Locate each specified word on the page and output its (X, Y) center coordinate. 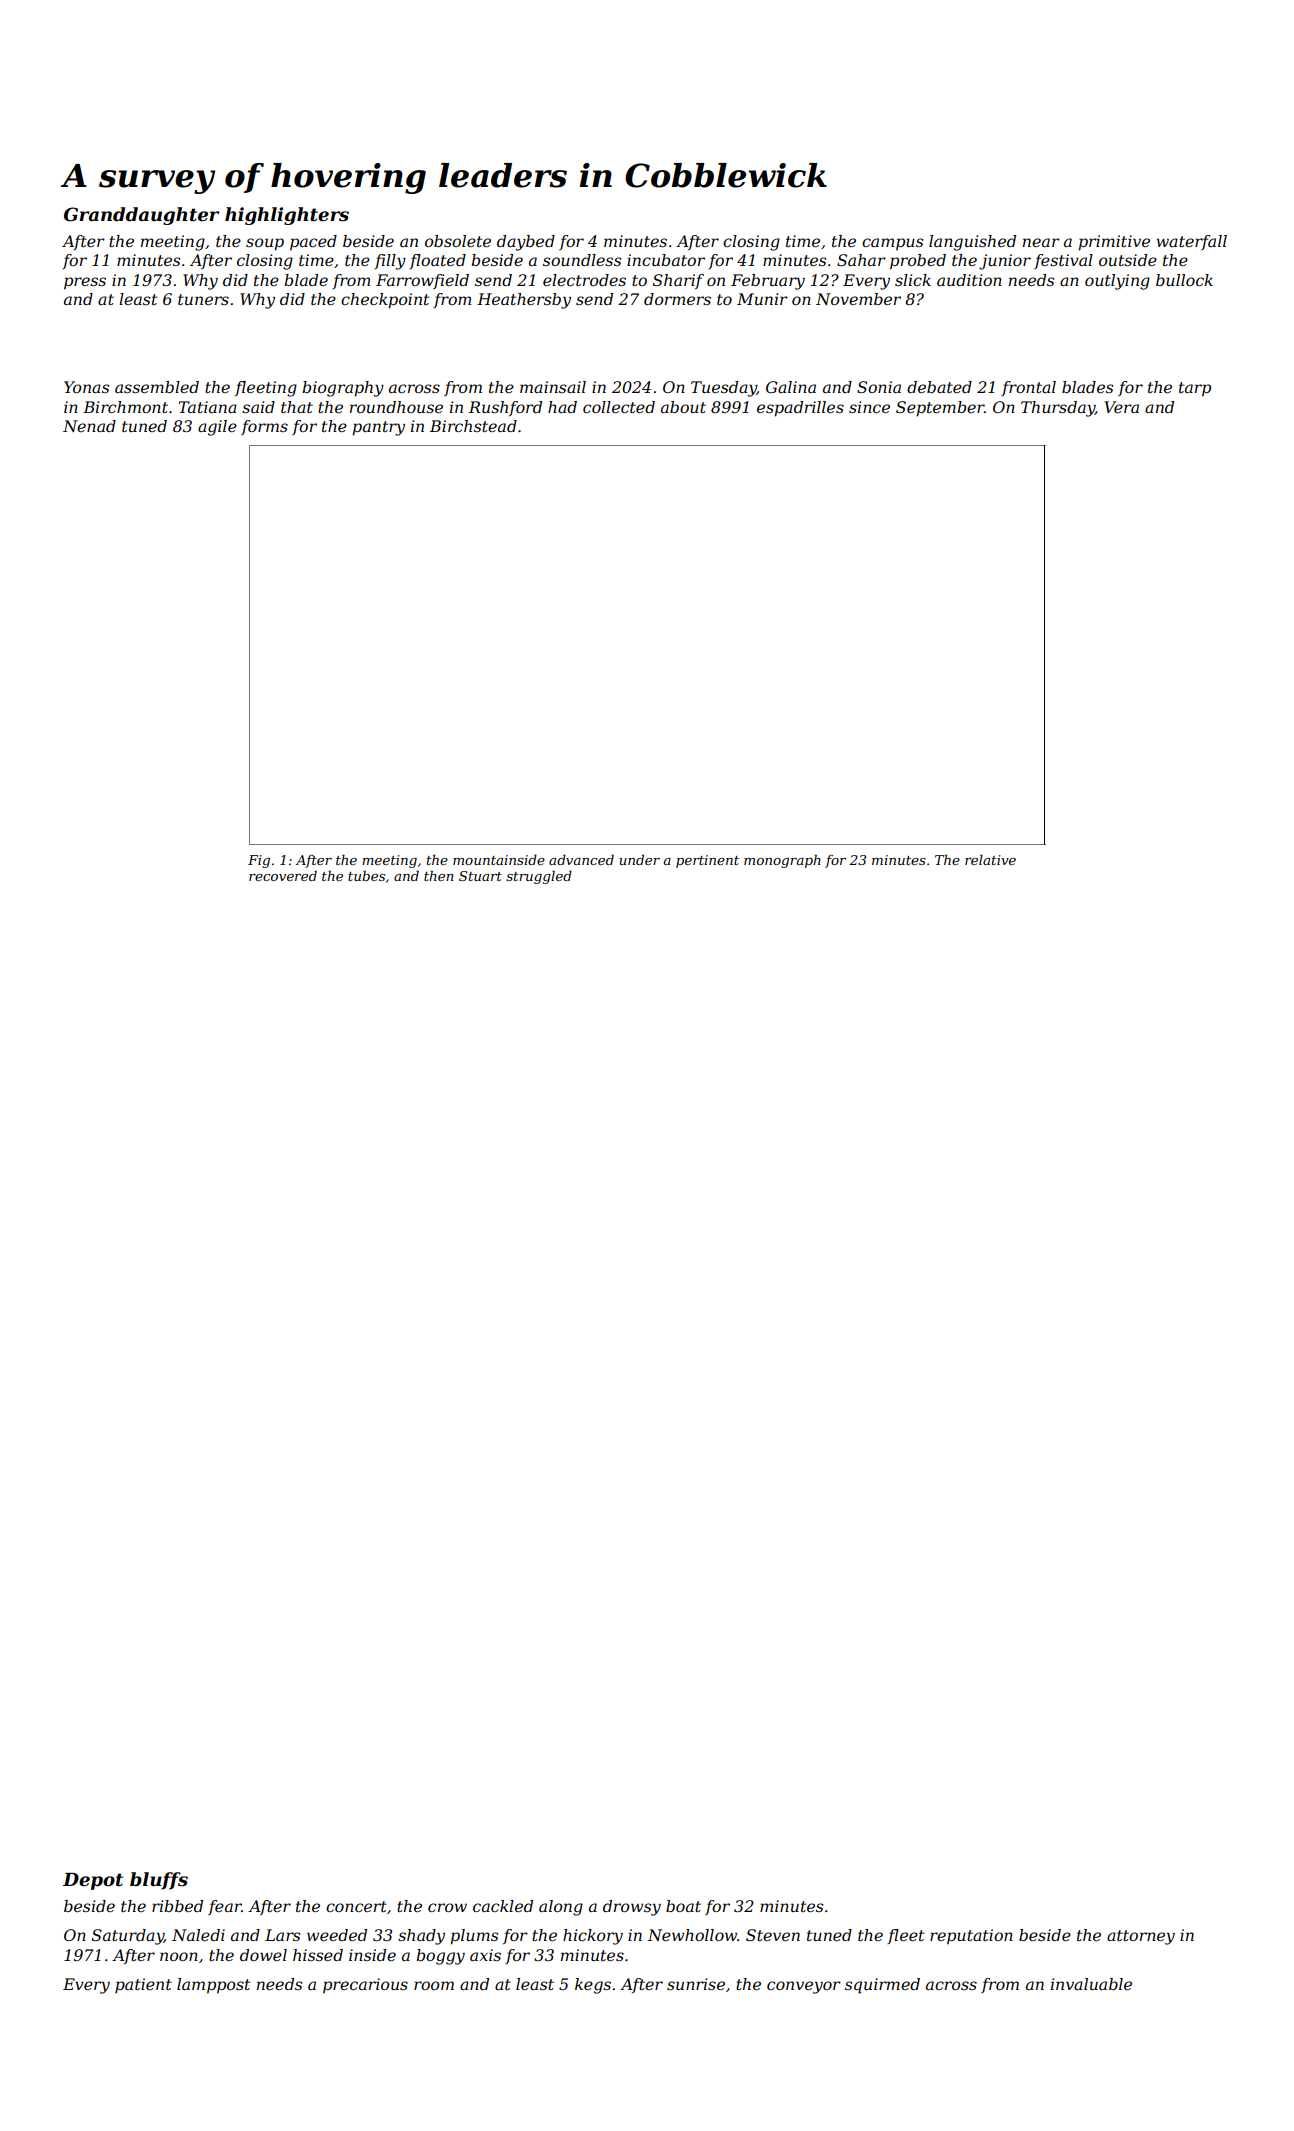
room (434, 1985)
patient (143, 1986)
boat (683, 1906)
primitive (1114, 243)
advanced (581, 859)
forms (264, 427)
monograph (782, 861)
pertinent (707, 861)
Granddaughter (141, 216)
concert (356, 1906)
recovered (283, 875)
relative (990, 859)
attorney (1141, 1937)
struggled (539, 877)
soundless (582, 260)
